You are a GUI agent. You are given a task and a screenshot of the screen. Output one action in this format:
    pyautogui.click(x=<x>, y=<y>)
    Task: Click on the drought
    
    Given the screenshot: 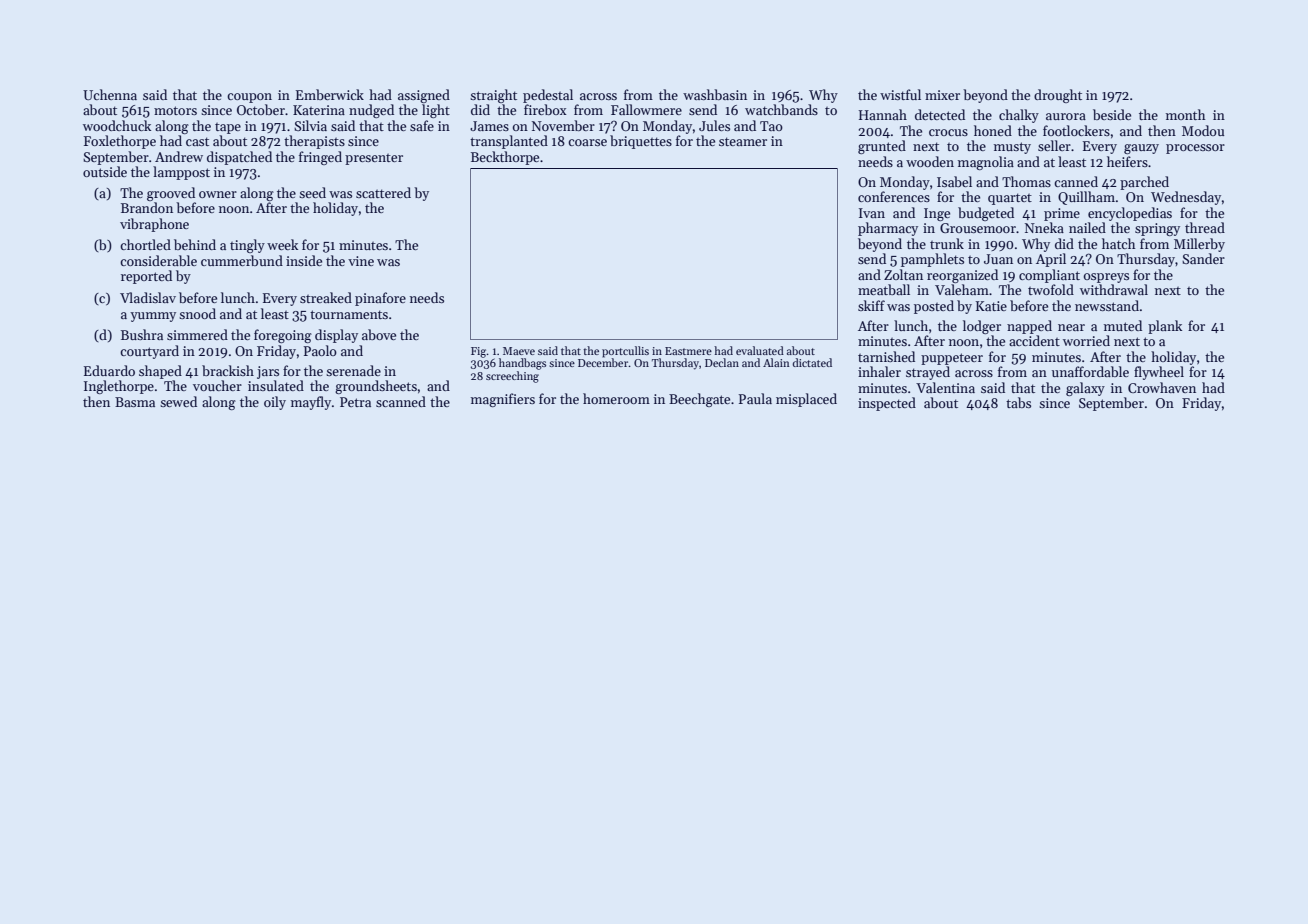 What is the action you would take?
    pyautogui.click(x=1058, y=96)
